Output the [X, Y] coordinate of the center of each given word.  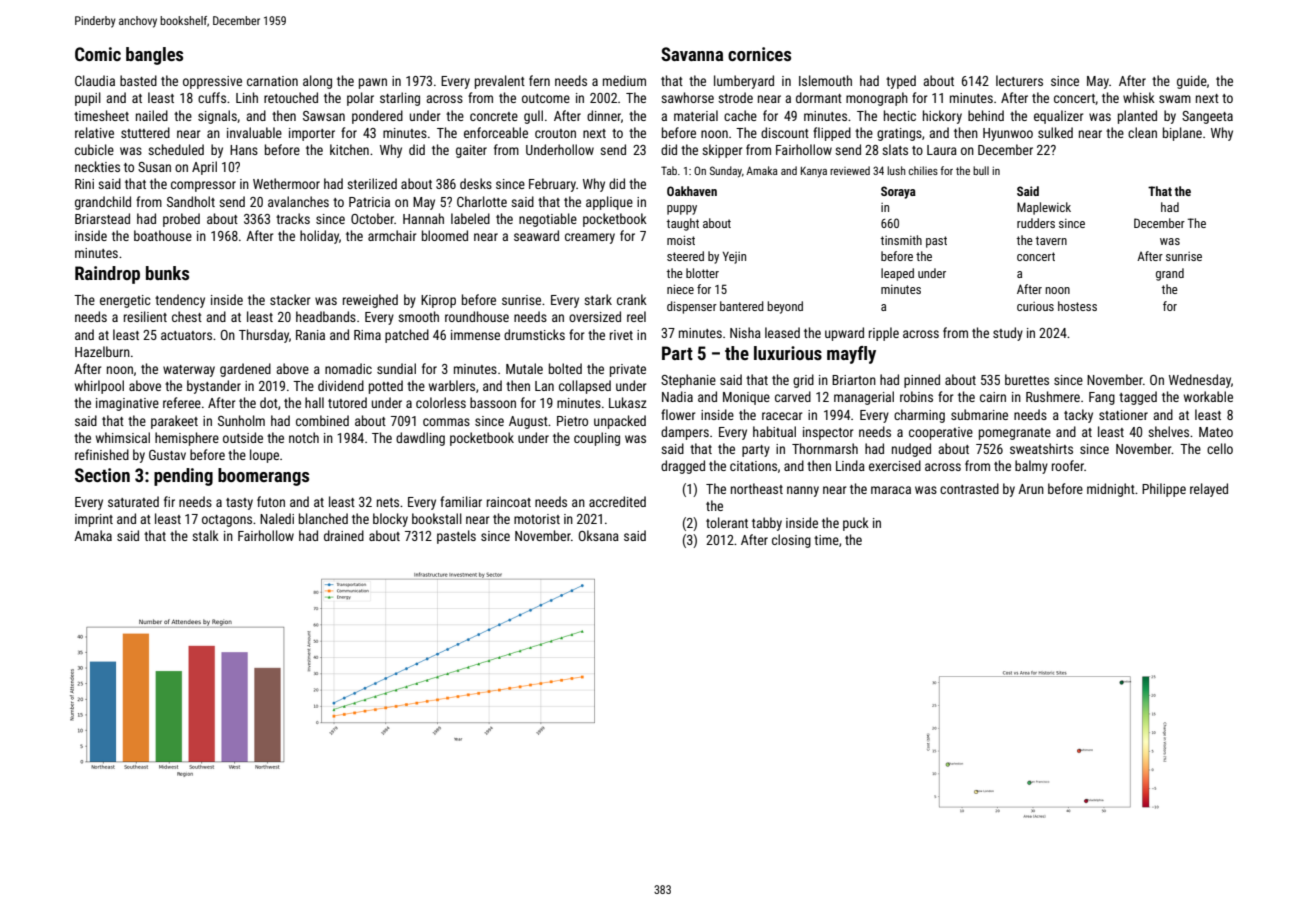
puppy [682, 210]
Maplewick [1044, 208]
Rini [84, 184]
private [628, 370]
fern [539, 80]
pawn [373, 83]
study [1008, 334]
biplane [1182, 134]
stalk [205, 535]
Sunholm [241, 420]
